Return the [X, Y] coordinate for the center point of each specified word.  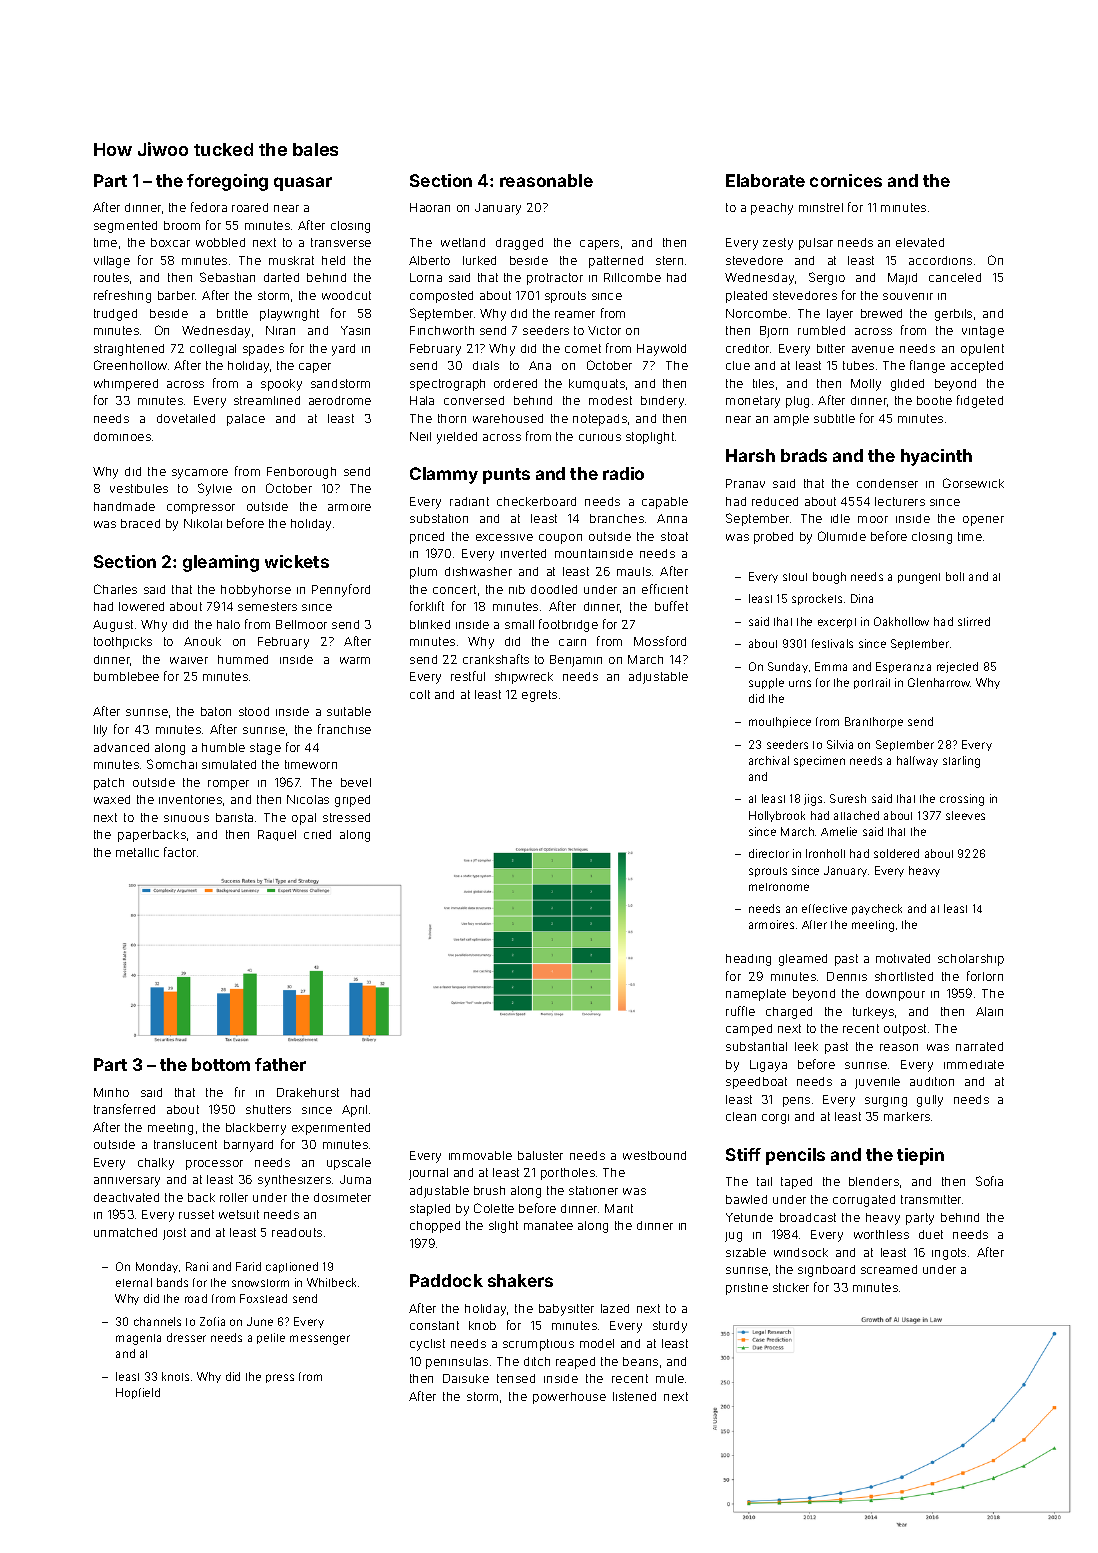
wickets [297, 561]
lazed [615, 1308]
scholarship [971, 960]
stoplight [650, 438]
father [280, 1064]
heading [748, 960]
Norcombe [756, 313]
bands [172, 1282]
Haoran [430, 207]
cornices [846, 180]
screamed [889, 1269]
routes [111, 277]
